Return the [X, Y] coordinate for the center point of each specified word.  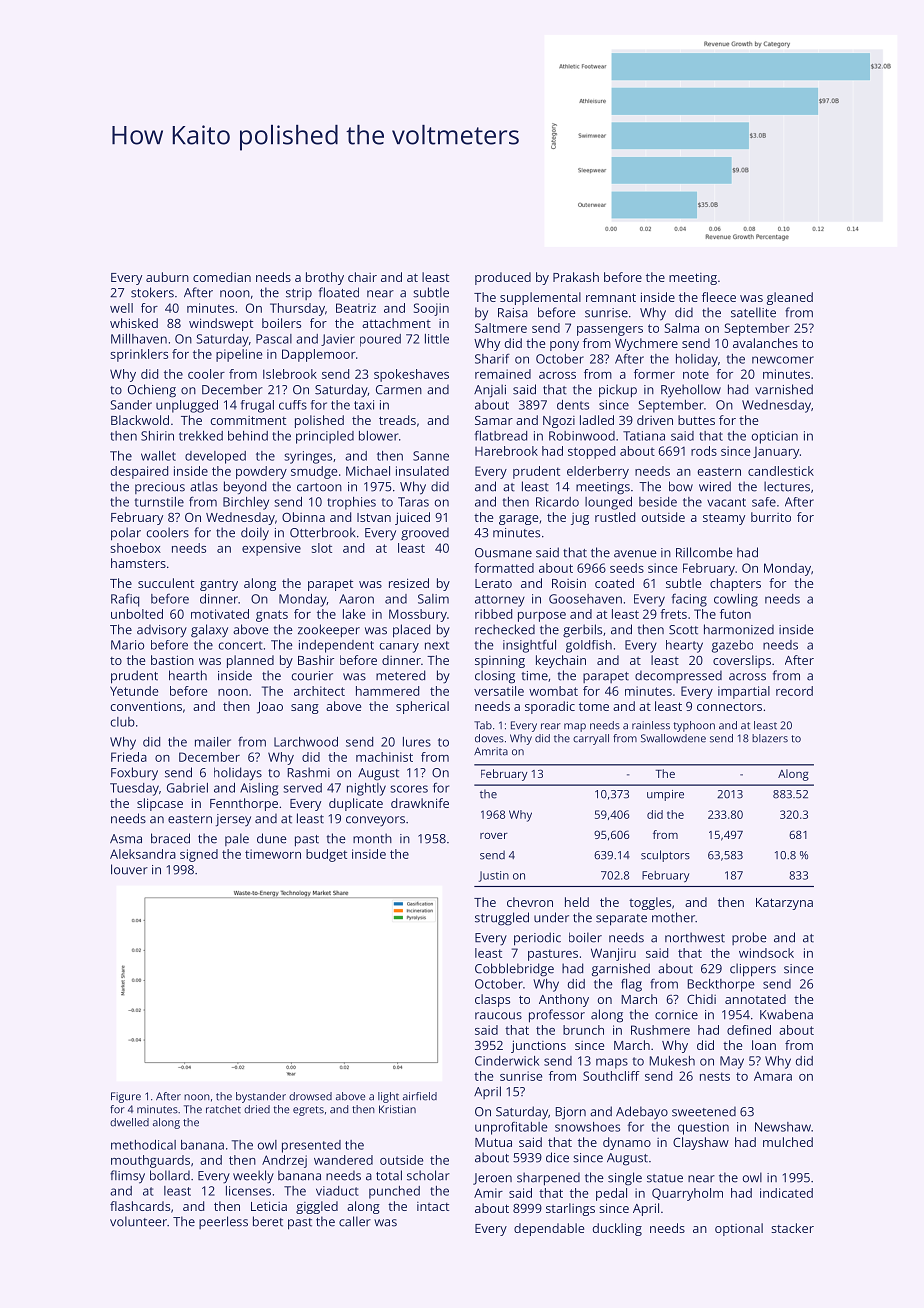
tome [594, 706]
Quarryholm [687, 1194]
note [696, 374]
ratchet [223, 1109]
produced [503, 278]
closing [495, 677]
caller [355, 1221]
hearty [684, 646]
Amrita [491, 751]
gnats [272, 616]
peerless [223, 1222]
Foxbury [134, 774]
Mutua [493, 1142]
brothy [325, 278]
